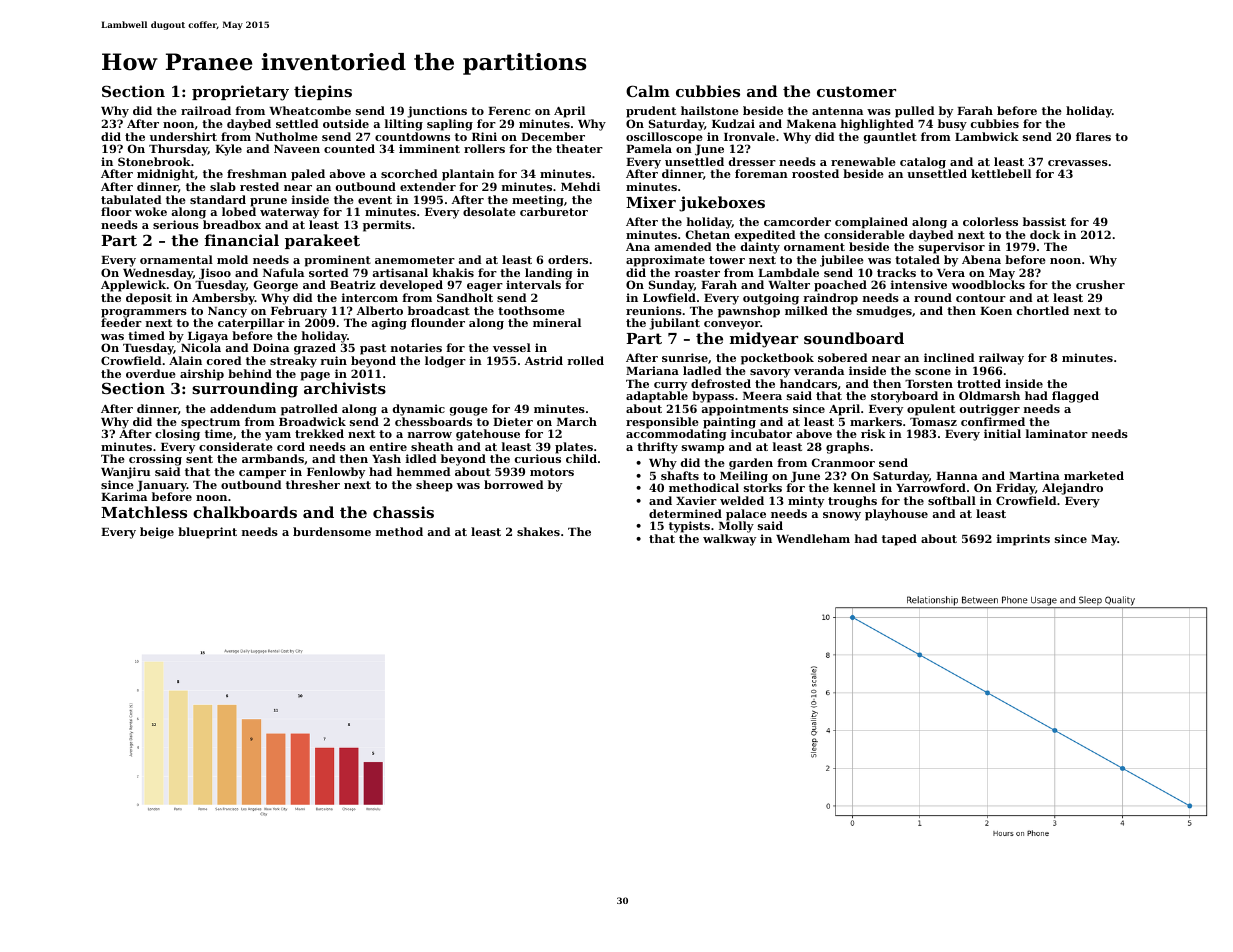 This page has height=952, width=1233. I want to click on airship, so click(202, 375).
